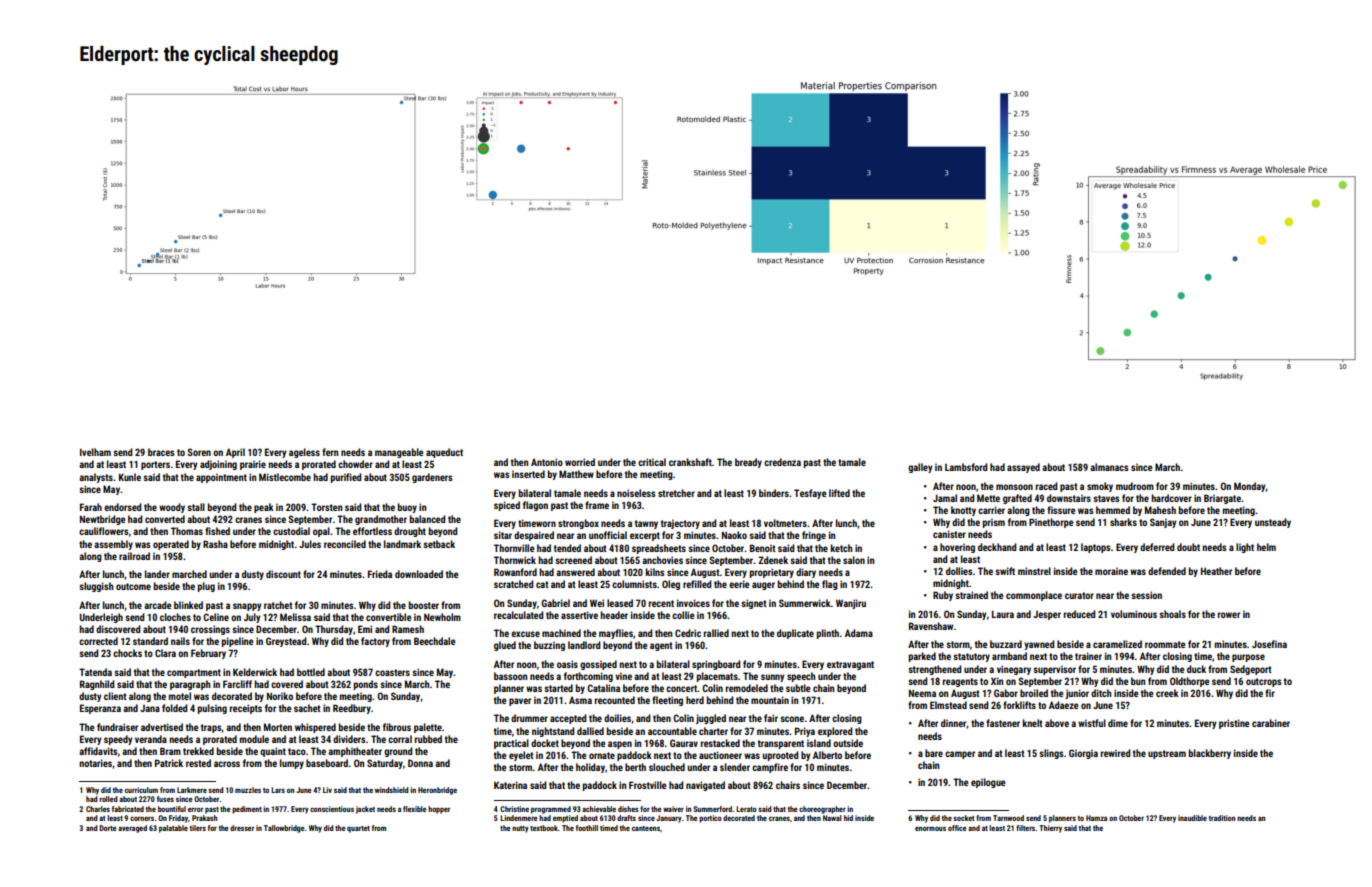  What do you see at coordinates (1273, 523) in the screenshot?
I see `unsteady` at bounding box center [1273, 523].
